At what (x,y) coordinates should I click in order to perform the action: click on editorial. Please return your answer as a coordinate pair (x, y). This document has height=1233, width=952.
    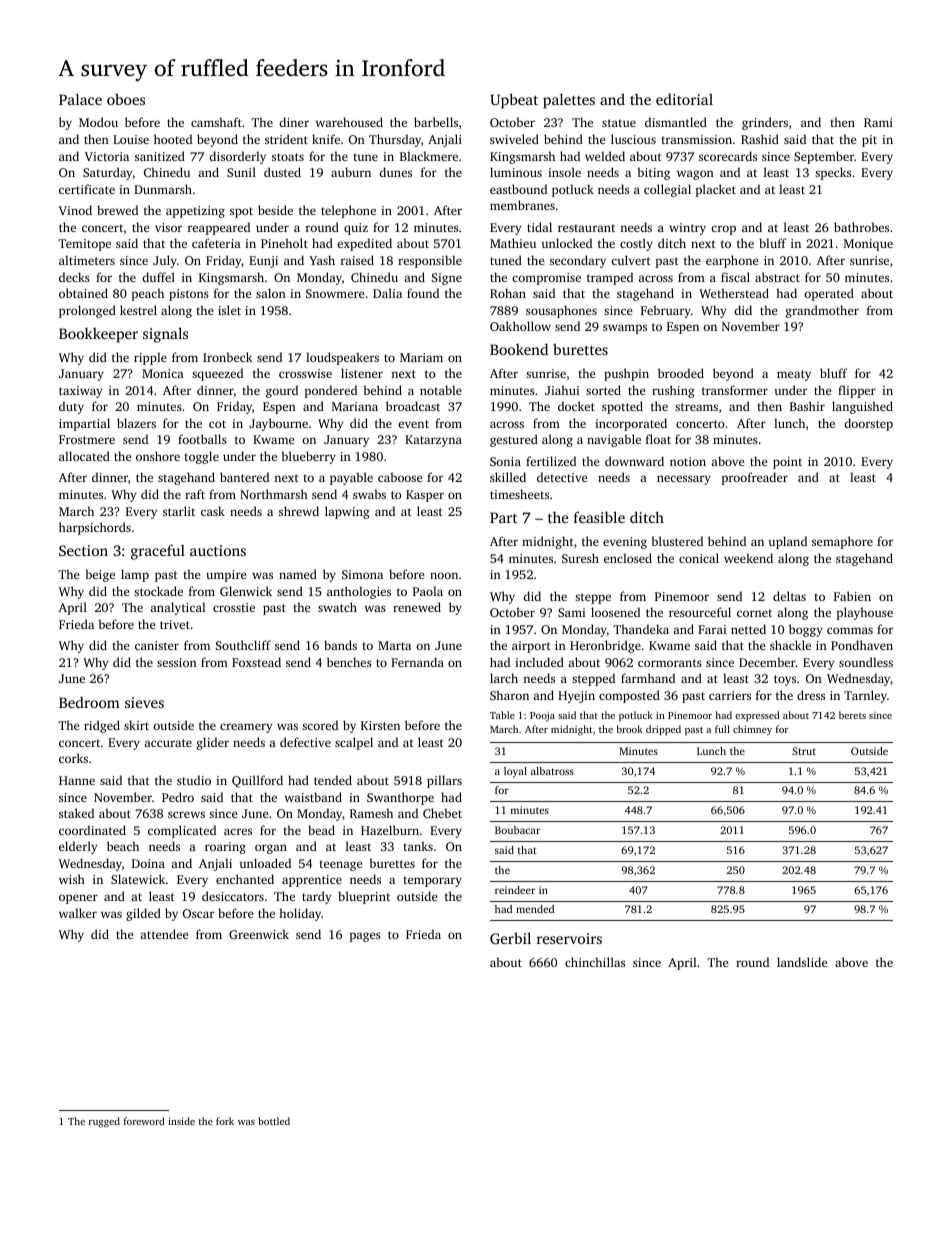
    Looking at the image, I should click on (684, 99).
